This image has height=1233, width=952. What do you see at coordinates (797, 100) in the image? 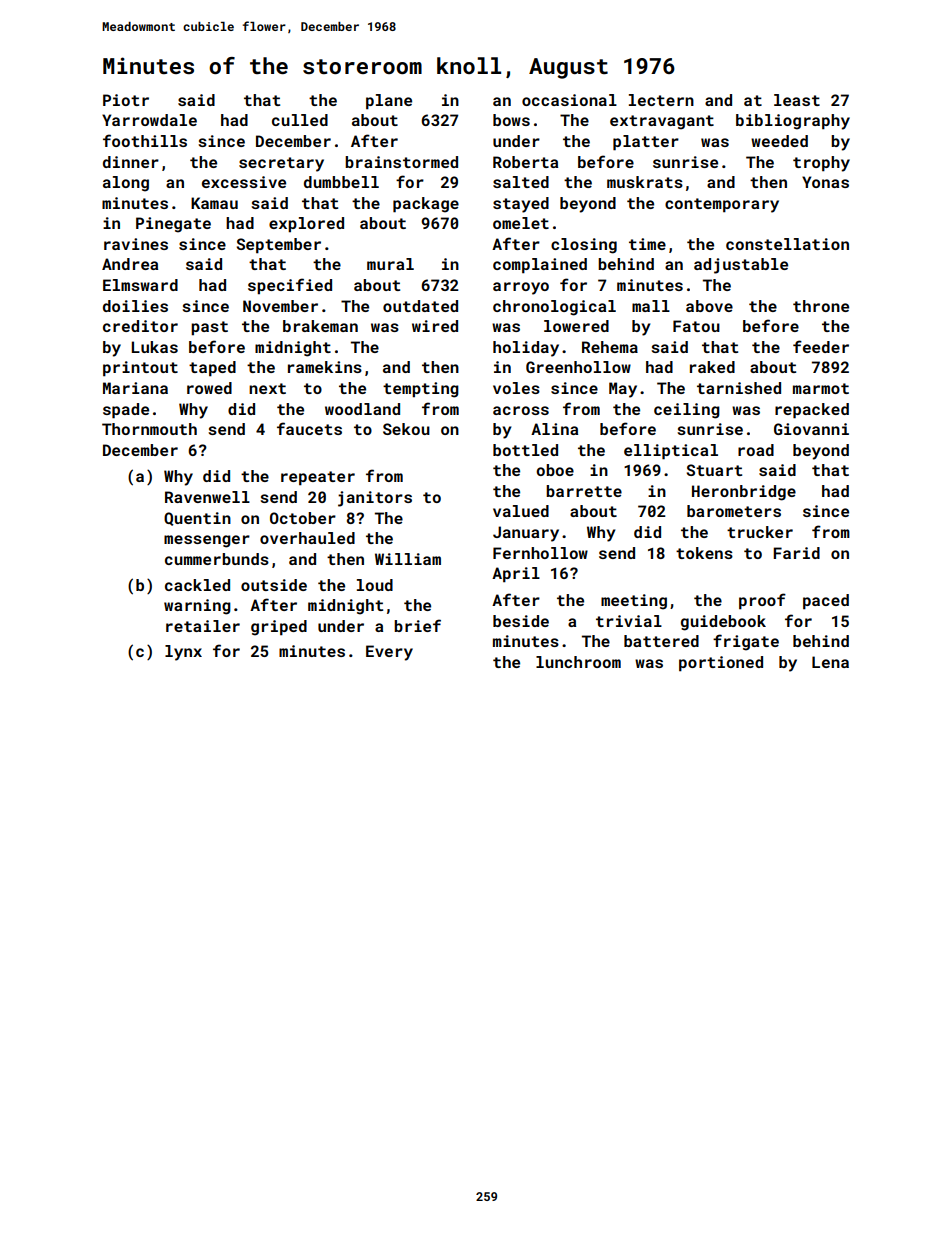
I see `least` at bounding box center [797, 100].
